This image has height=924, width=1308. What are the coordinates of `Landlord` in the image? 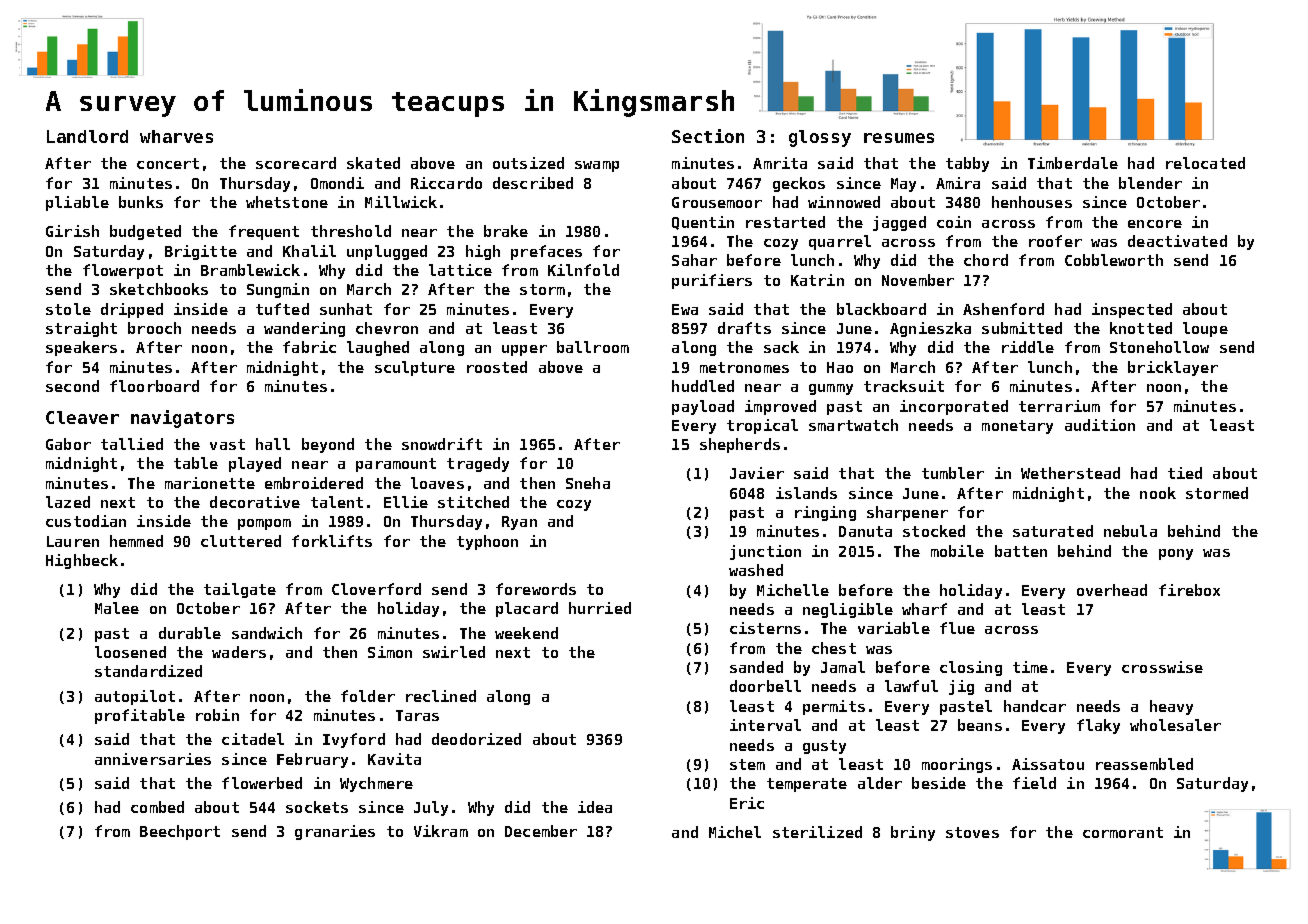 It's located at (87, 136).
